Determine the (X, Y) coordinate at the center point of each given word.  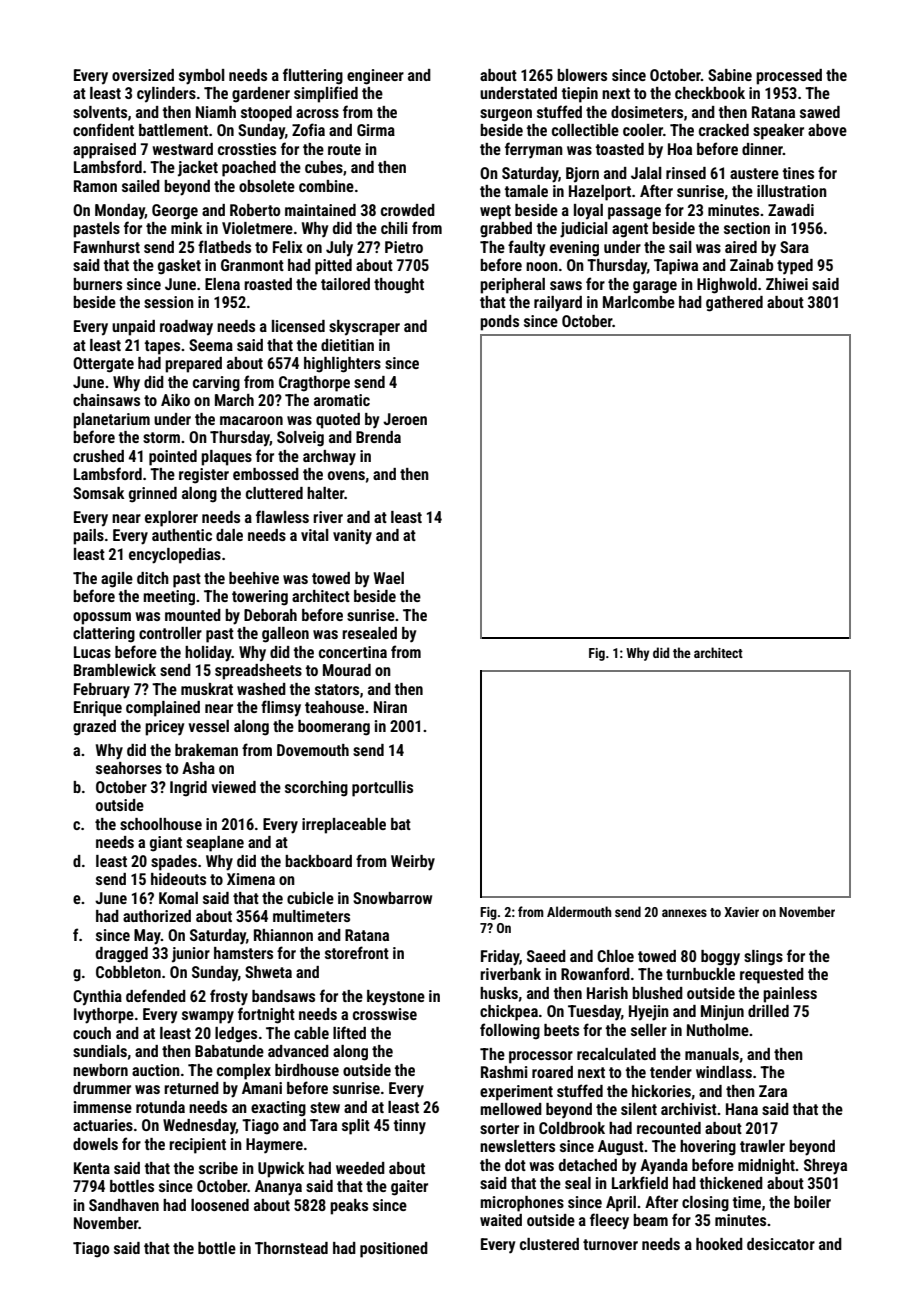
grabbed (506, 230)
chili (394, 228)
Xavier (741, 912)
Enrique (98, 709)
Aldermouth (579, 911)
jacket (198, 169)
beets (561, 1030)
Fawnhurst (107, 247)
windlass (724, 1072)
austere (754, 173)
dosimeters (647, 112)
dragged (122, 955)
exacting (278, 1109)
